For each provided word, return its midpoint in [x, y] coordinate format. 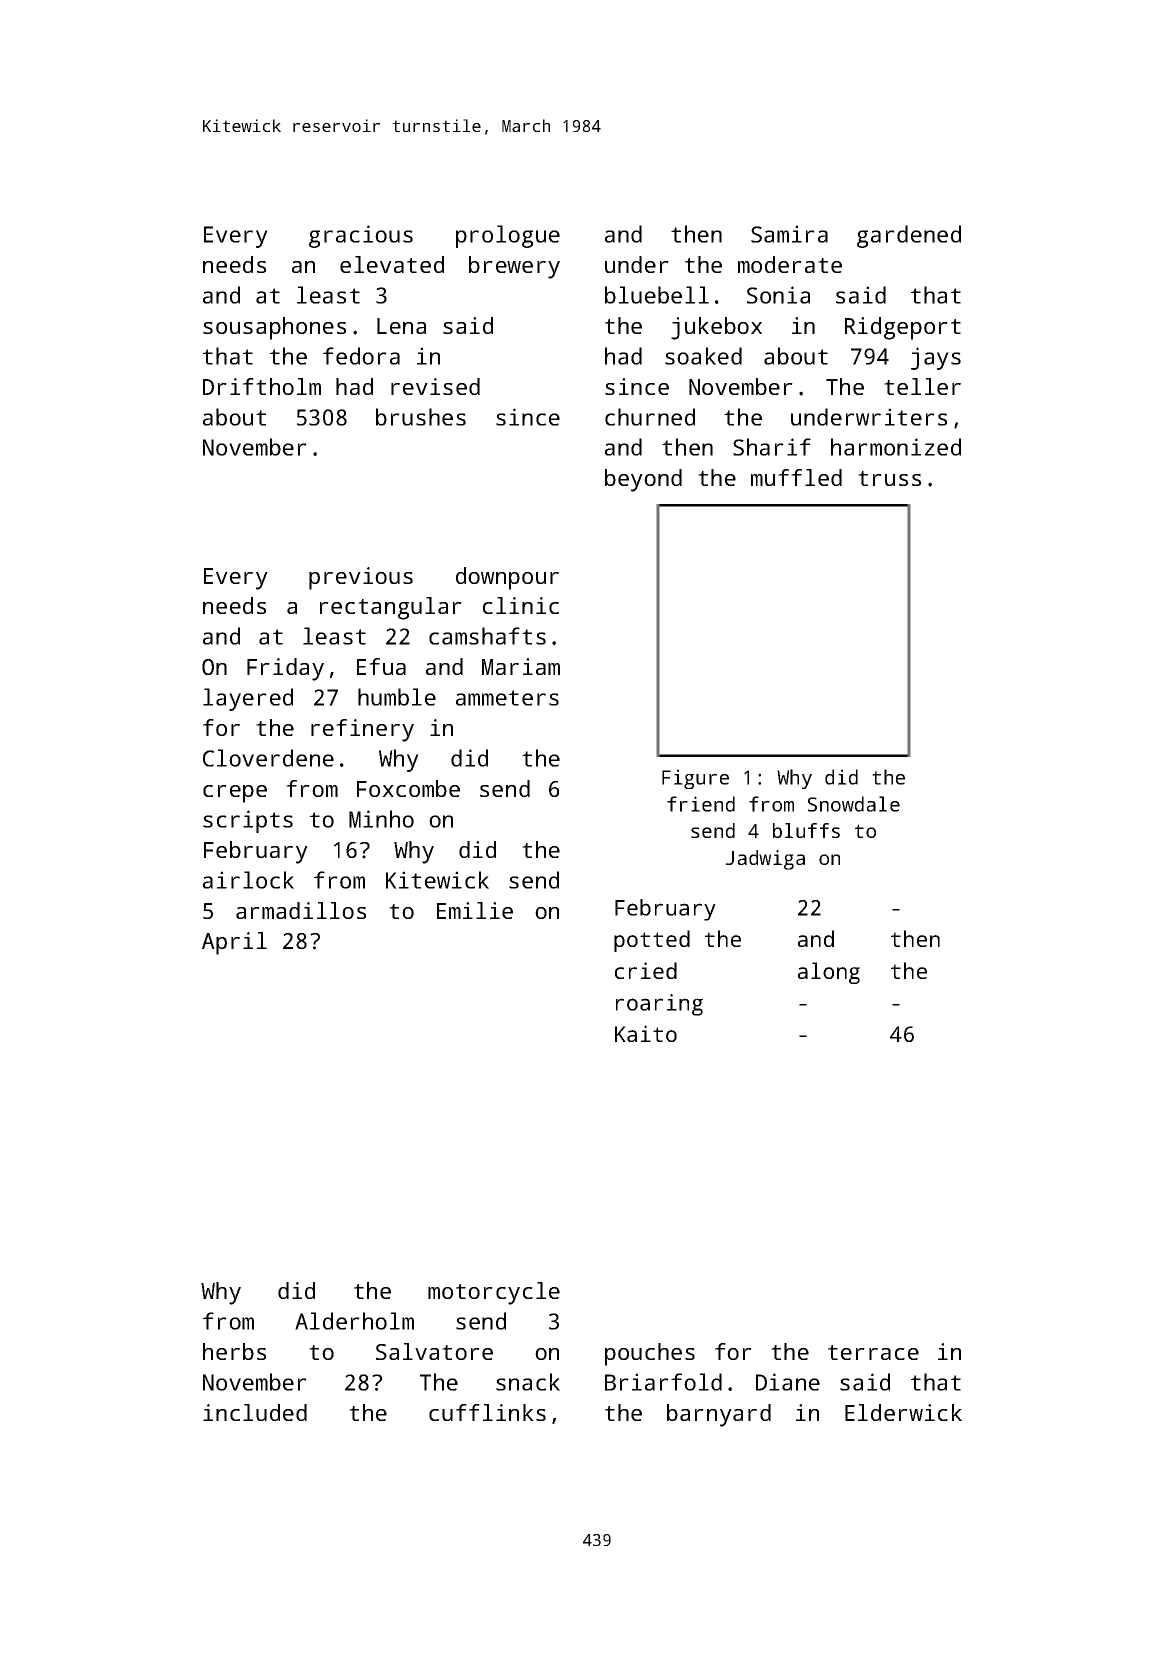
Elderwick [903, 1412]
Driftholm [262, 386]
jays [936, 358]
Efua [381, 666]
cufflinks [487, 1412]
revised [435, 386]
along [829, 973]
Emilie [475, 910]
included [255, 1412]
